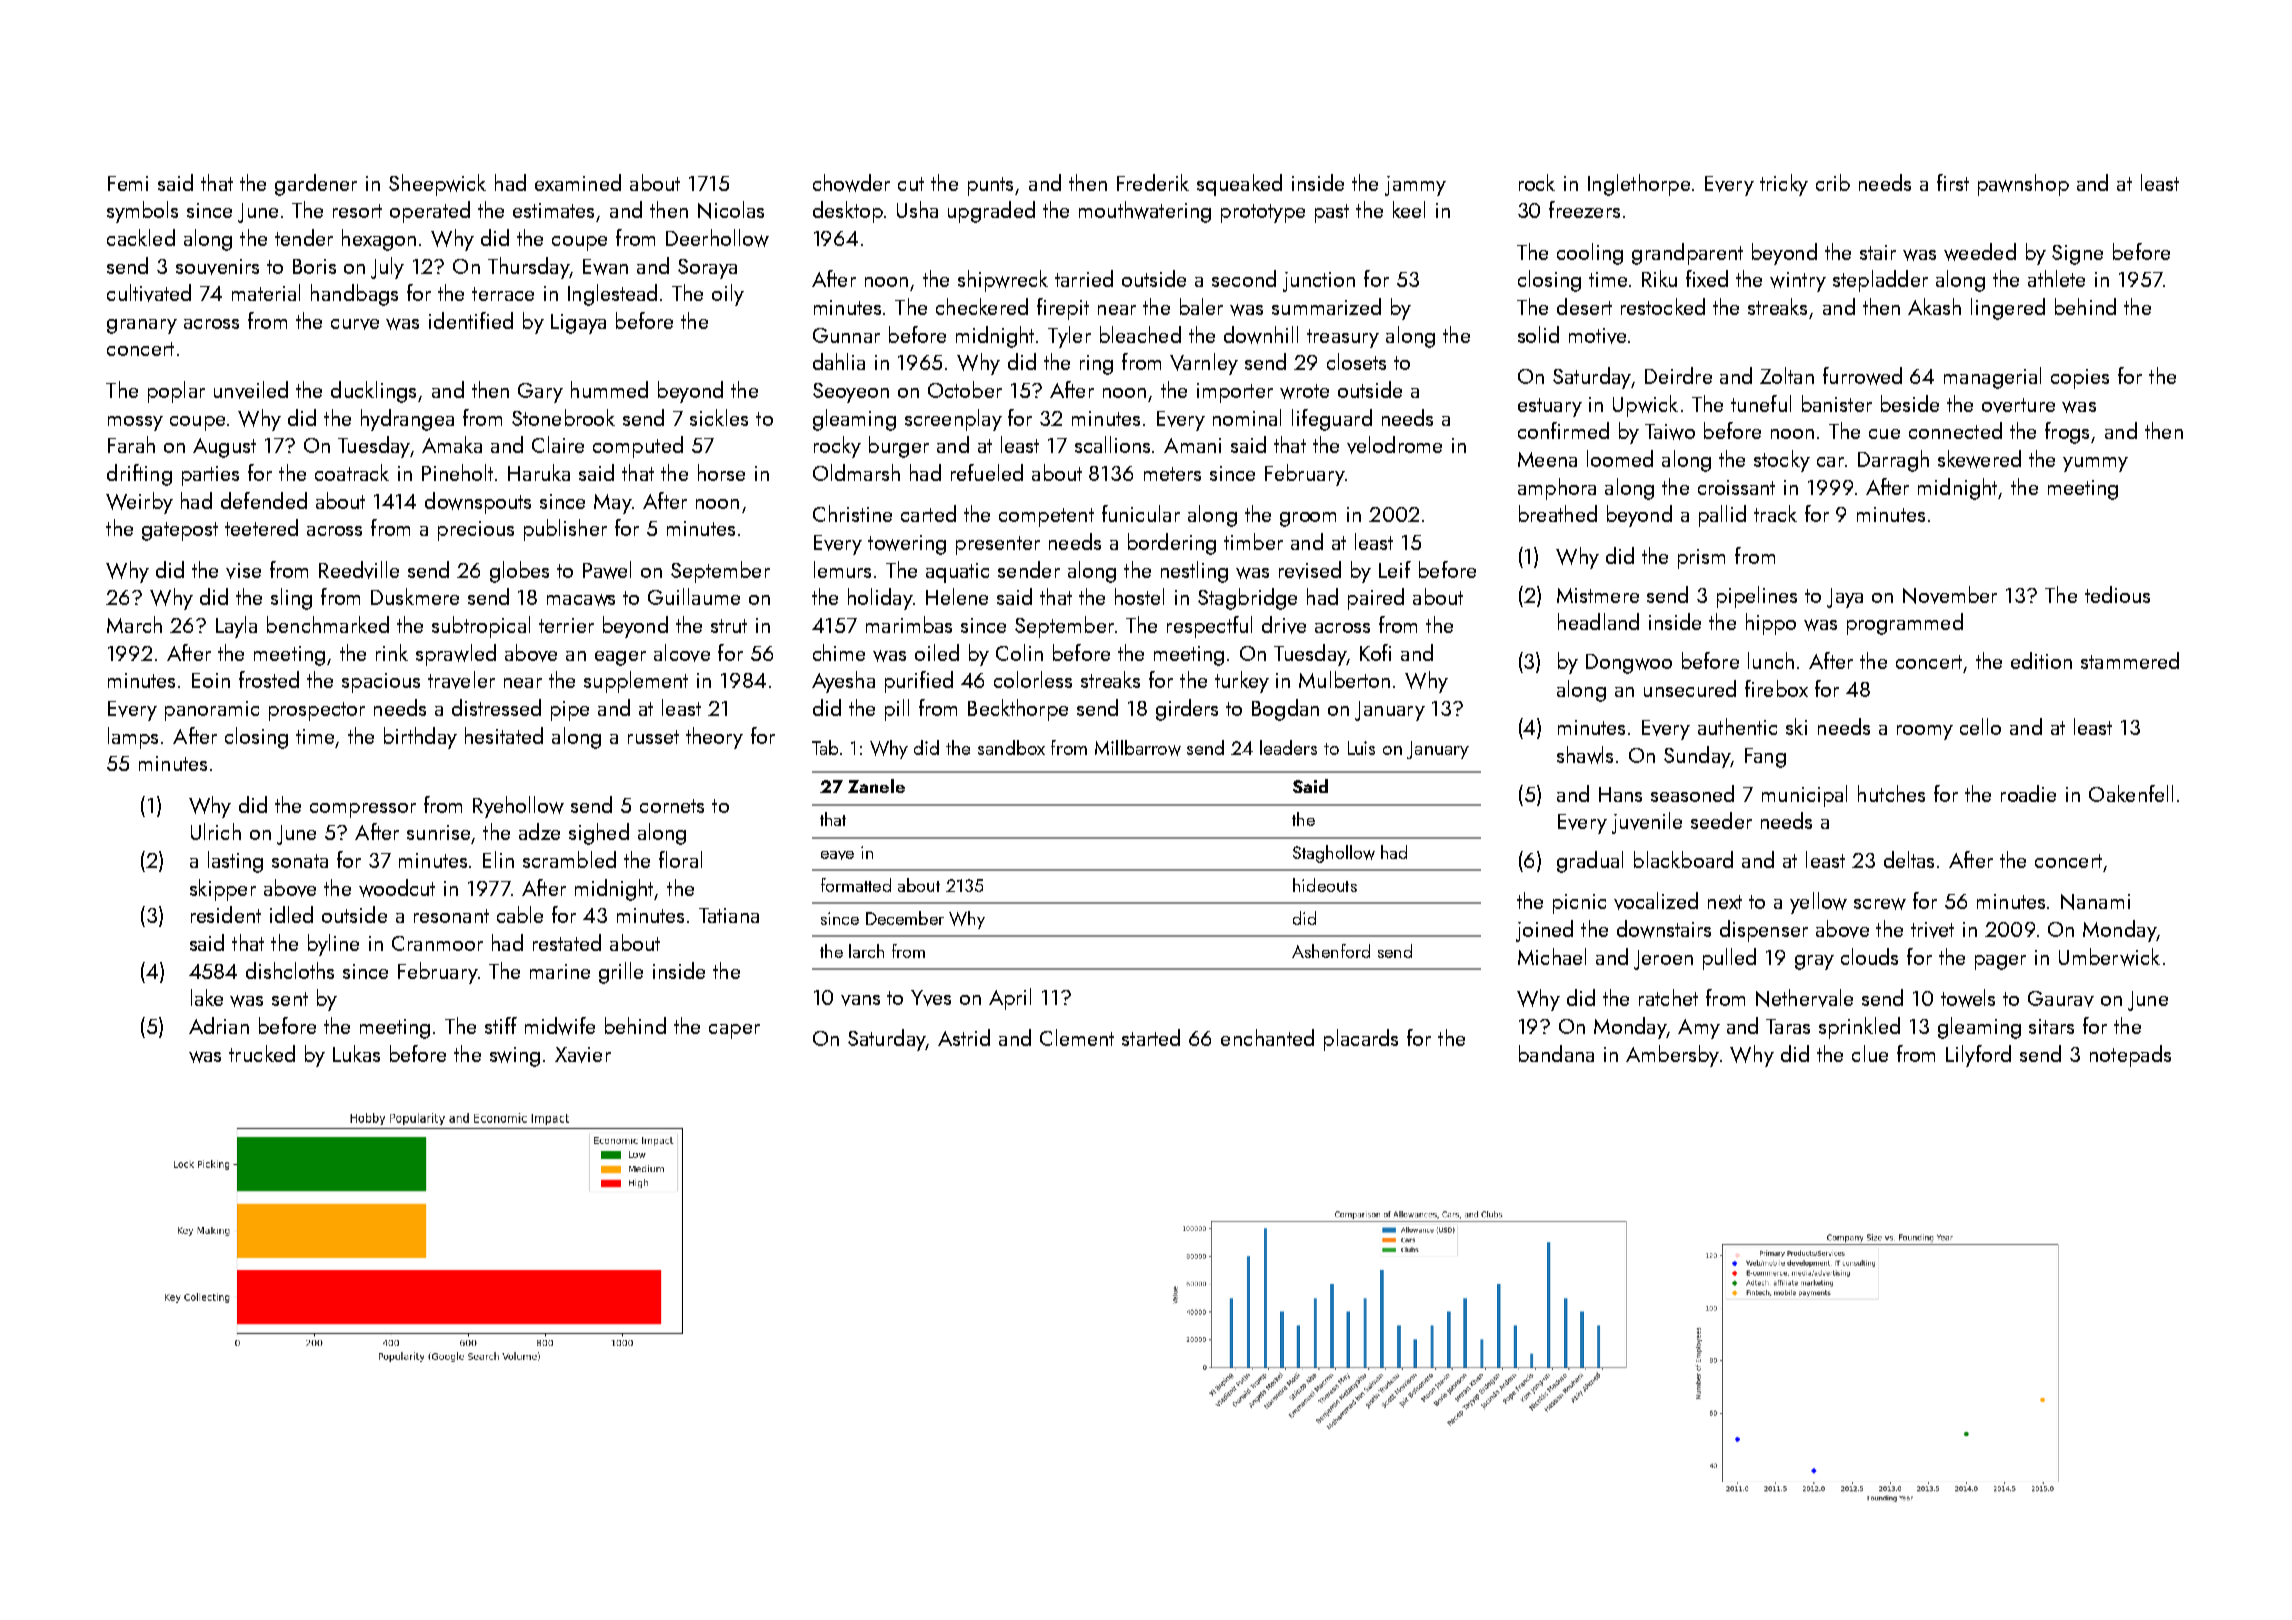  What do you see at coordinates (236, 627) in the screenshot?
I see `Layla` at bounding box center [236, 627].
